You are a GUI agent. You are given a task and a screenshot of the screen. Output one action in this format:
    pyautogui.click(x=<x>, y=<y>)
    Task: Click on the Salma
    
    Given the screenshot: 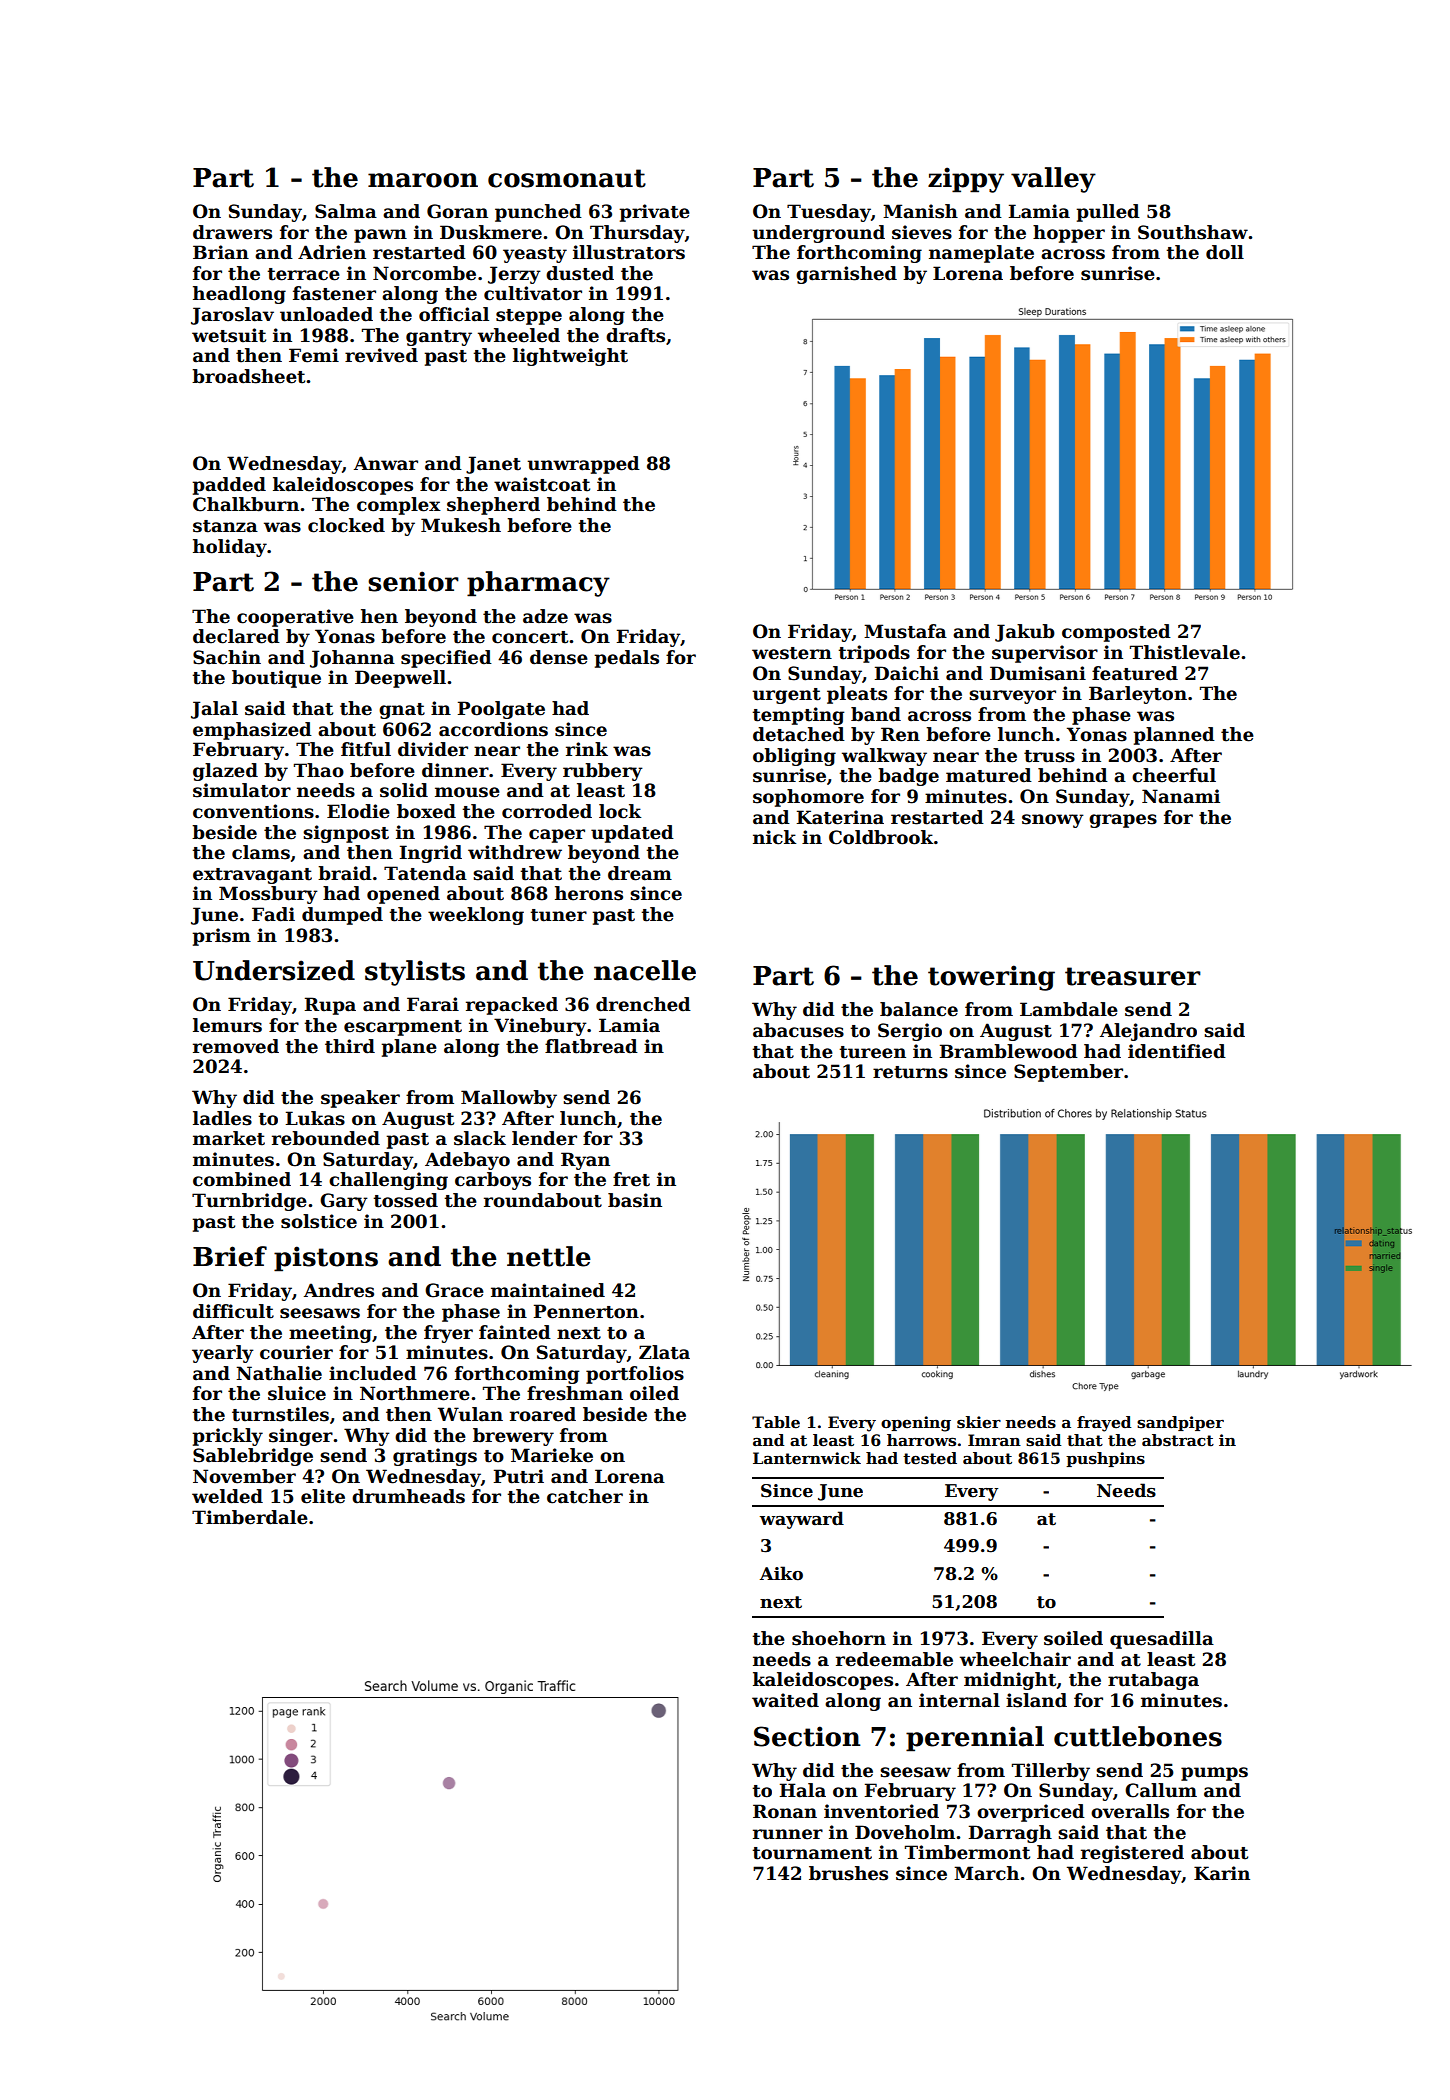 What is the action you would take?
    pyautogui.click(x=346, y=211)
